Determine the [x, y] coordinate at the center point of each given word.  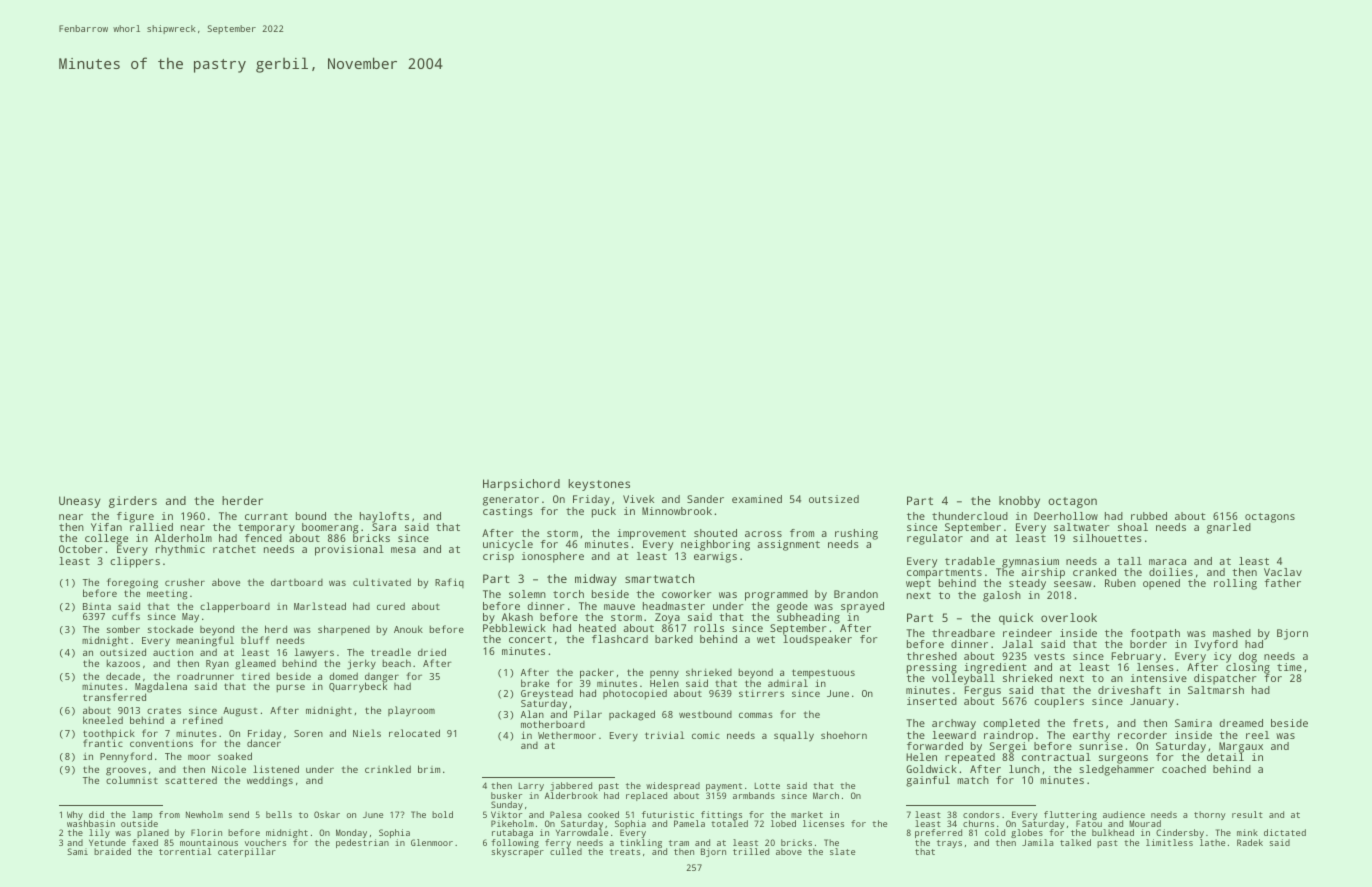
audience [1124, 814]
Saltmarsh [1216, 690]
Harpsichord [521, 485]
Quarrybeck [358, 688]
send [239, 814]
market [807, 814]
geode [792, 607]
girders [133, 502]
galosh [1002, 596]
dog [1248, 657]
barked [674, 639]
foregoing [132, 584]
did [96, 814]
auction [173, 652]
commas [756, 715]
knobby [1019, 502]
